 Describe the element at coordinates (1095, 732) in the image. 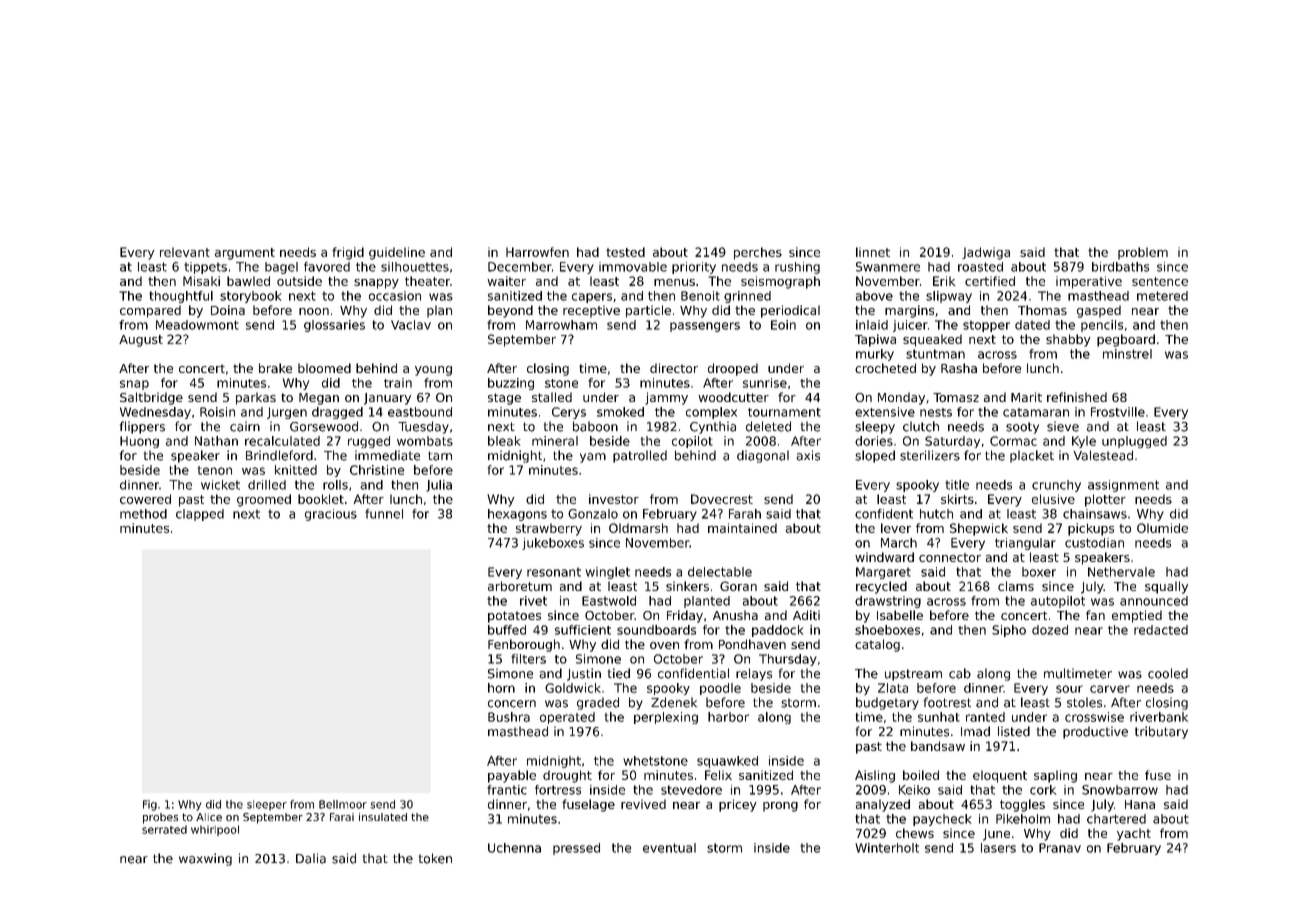

I see `productive` at that location.
